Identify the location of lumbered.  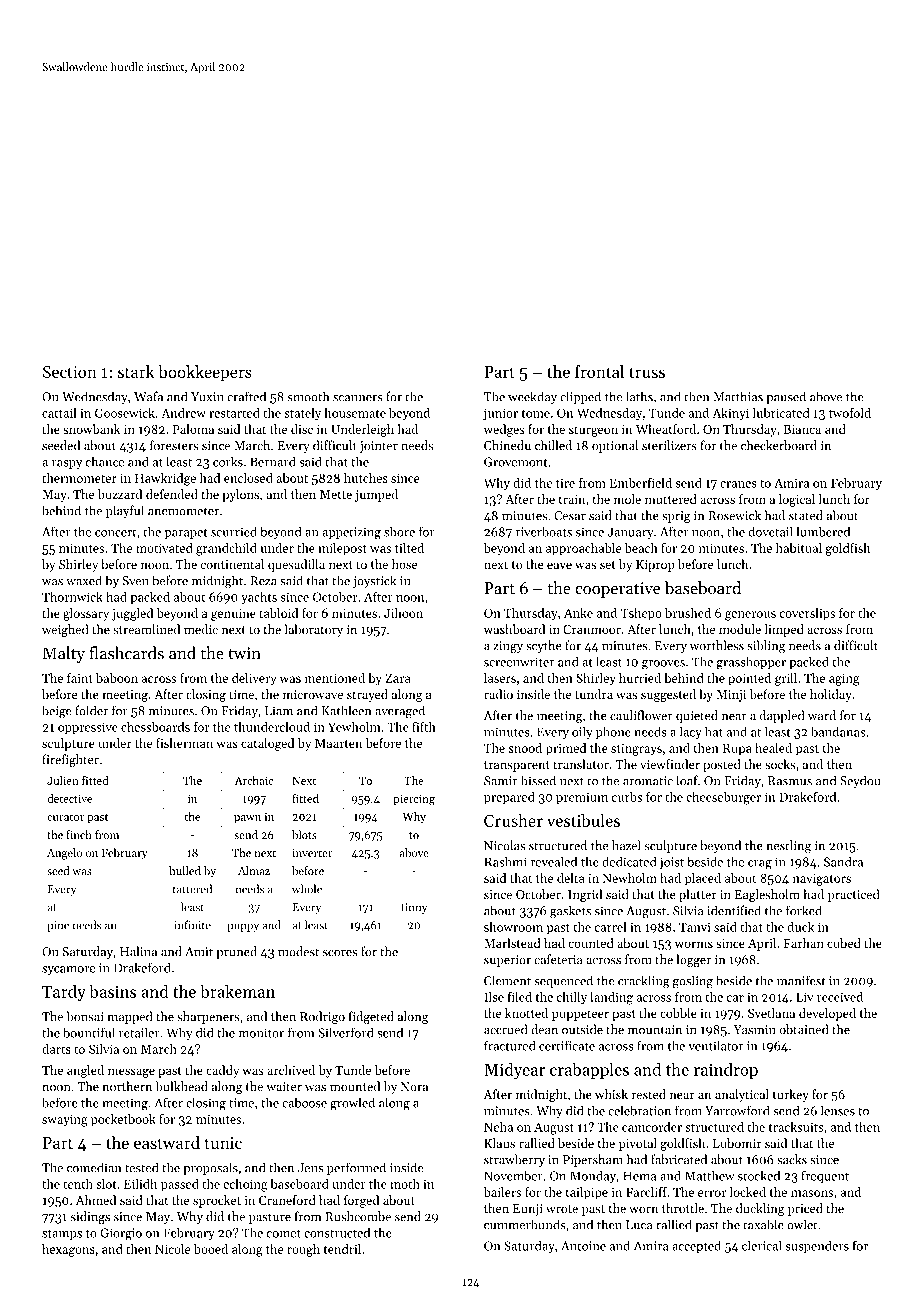
(823, 531).
